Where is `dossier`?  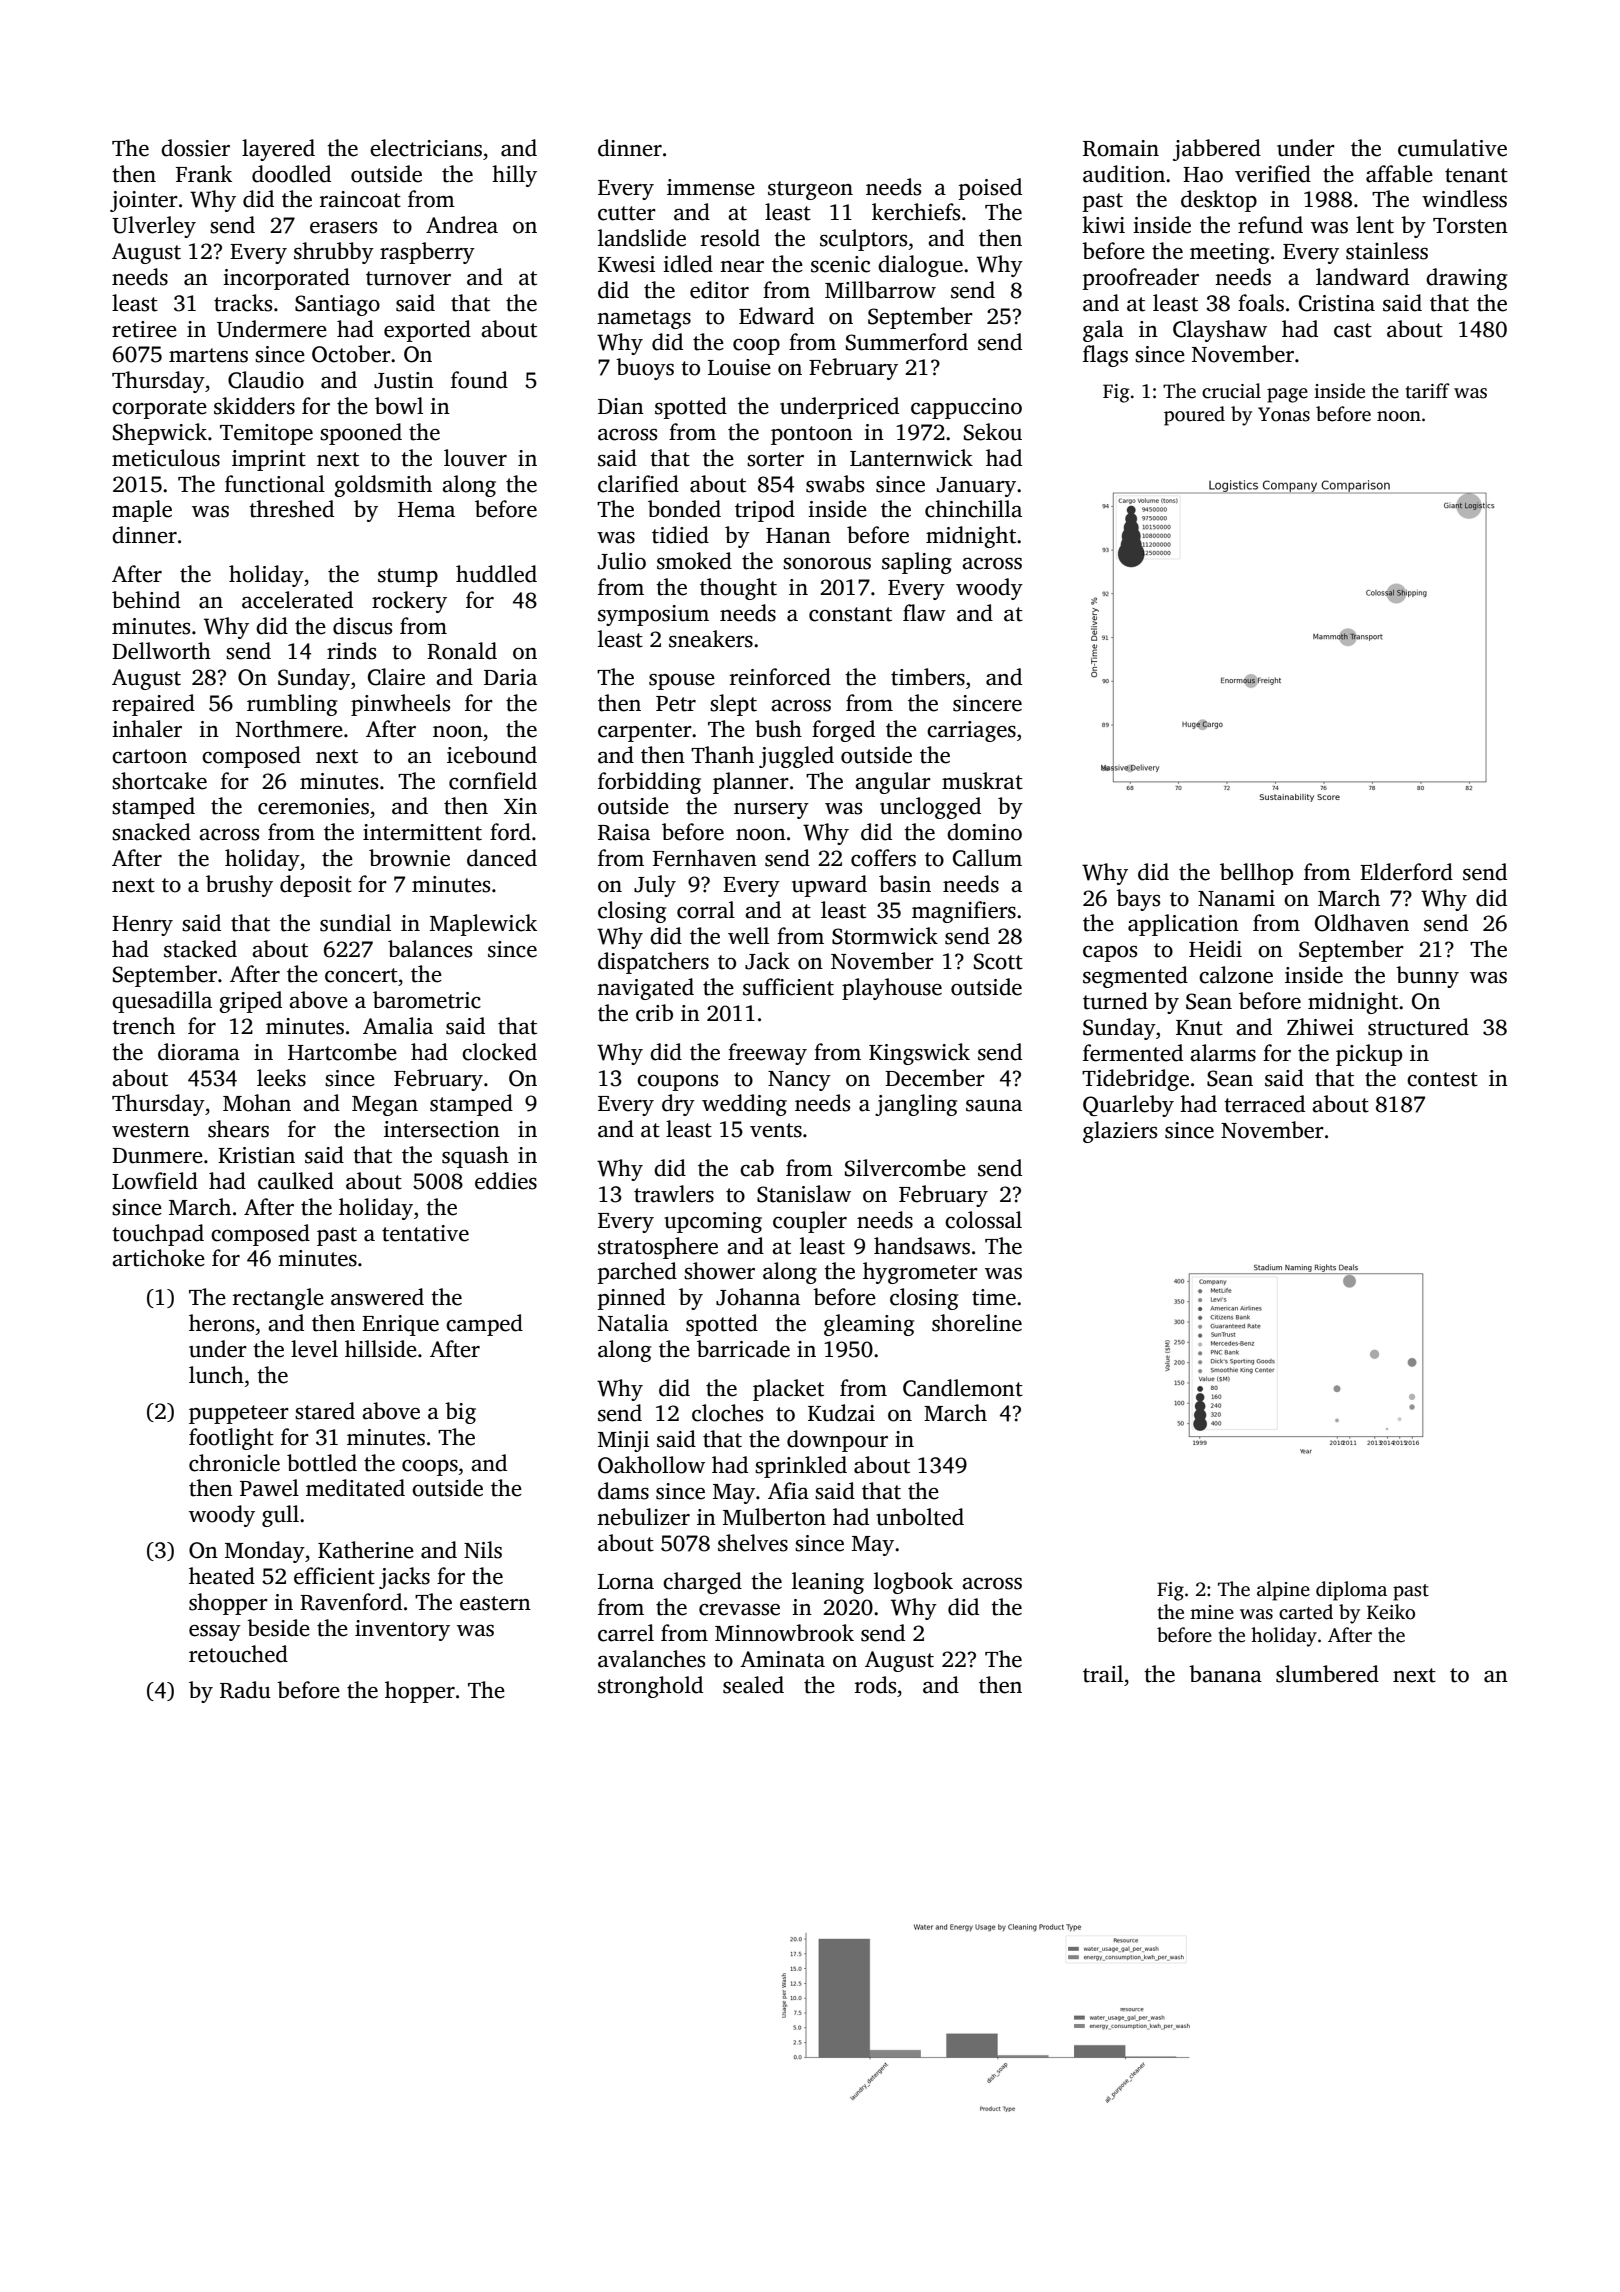 dossier is located at coordinates (195, 148).
